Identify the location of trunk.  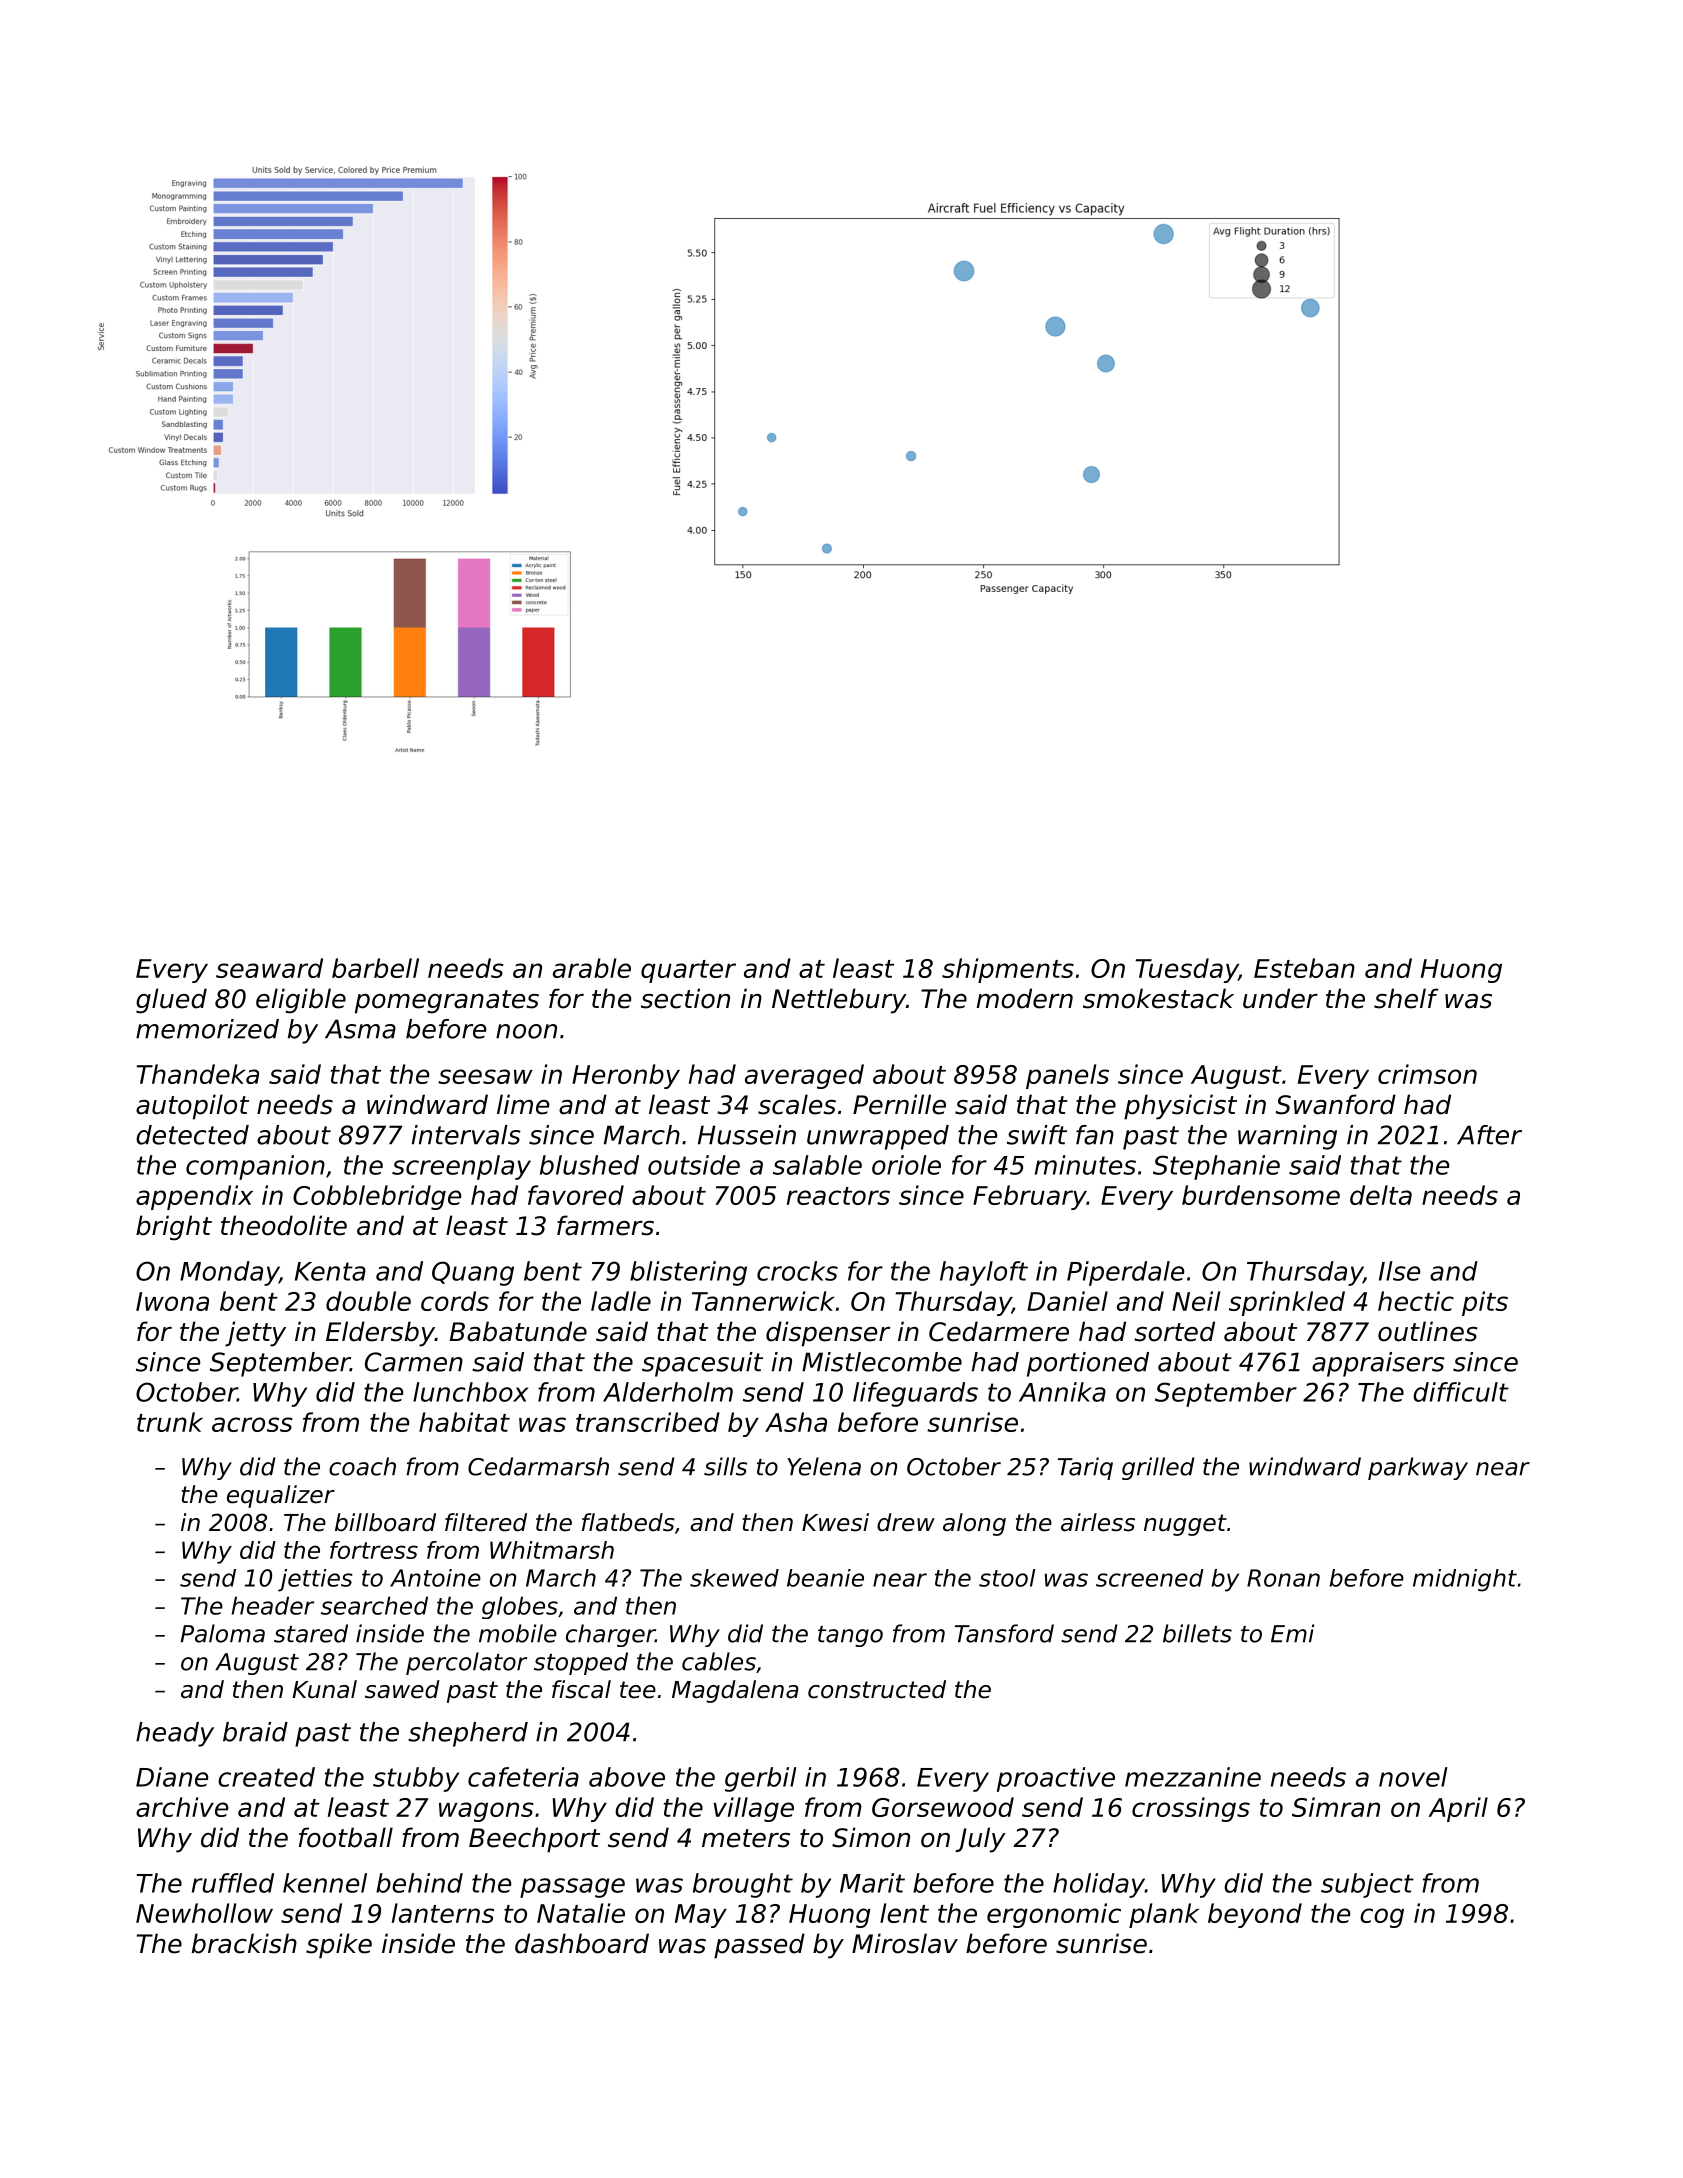
(170, 1422).
